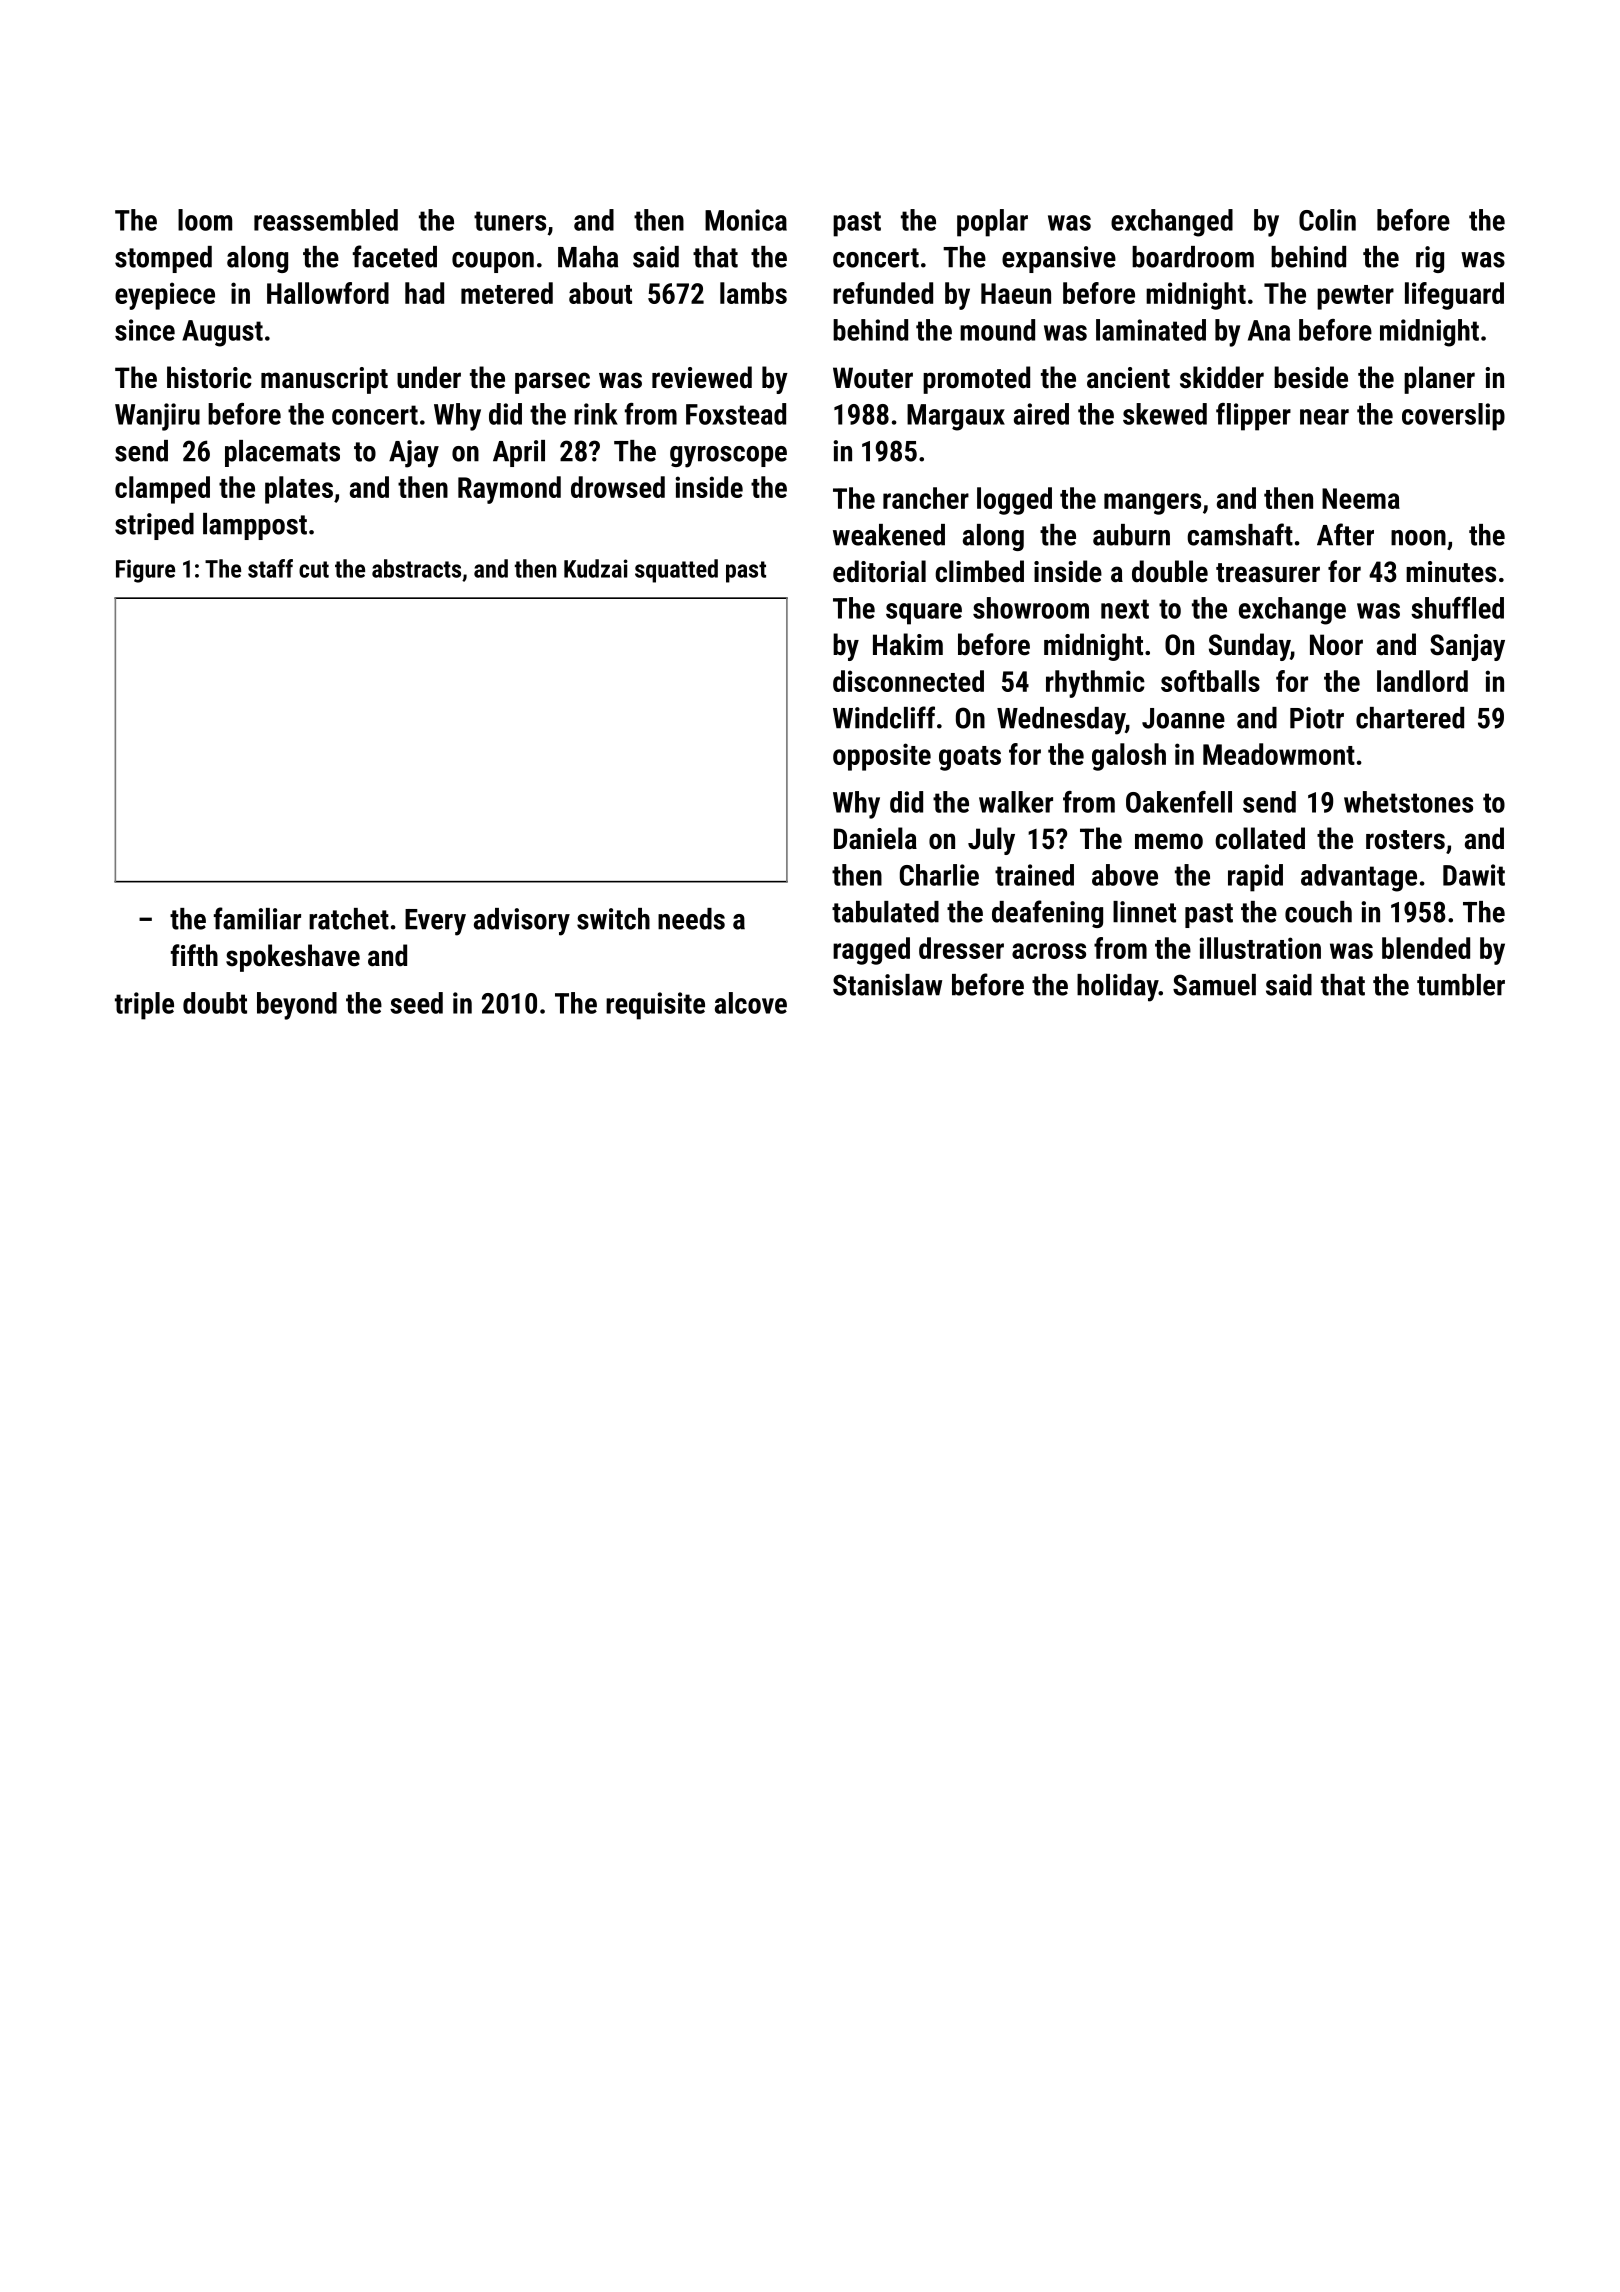 The image size is (1620, 2292). Describe the element at coordinates (746, 220) in the image. I see `Monica` at that location.
